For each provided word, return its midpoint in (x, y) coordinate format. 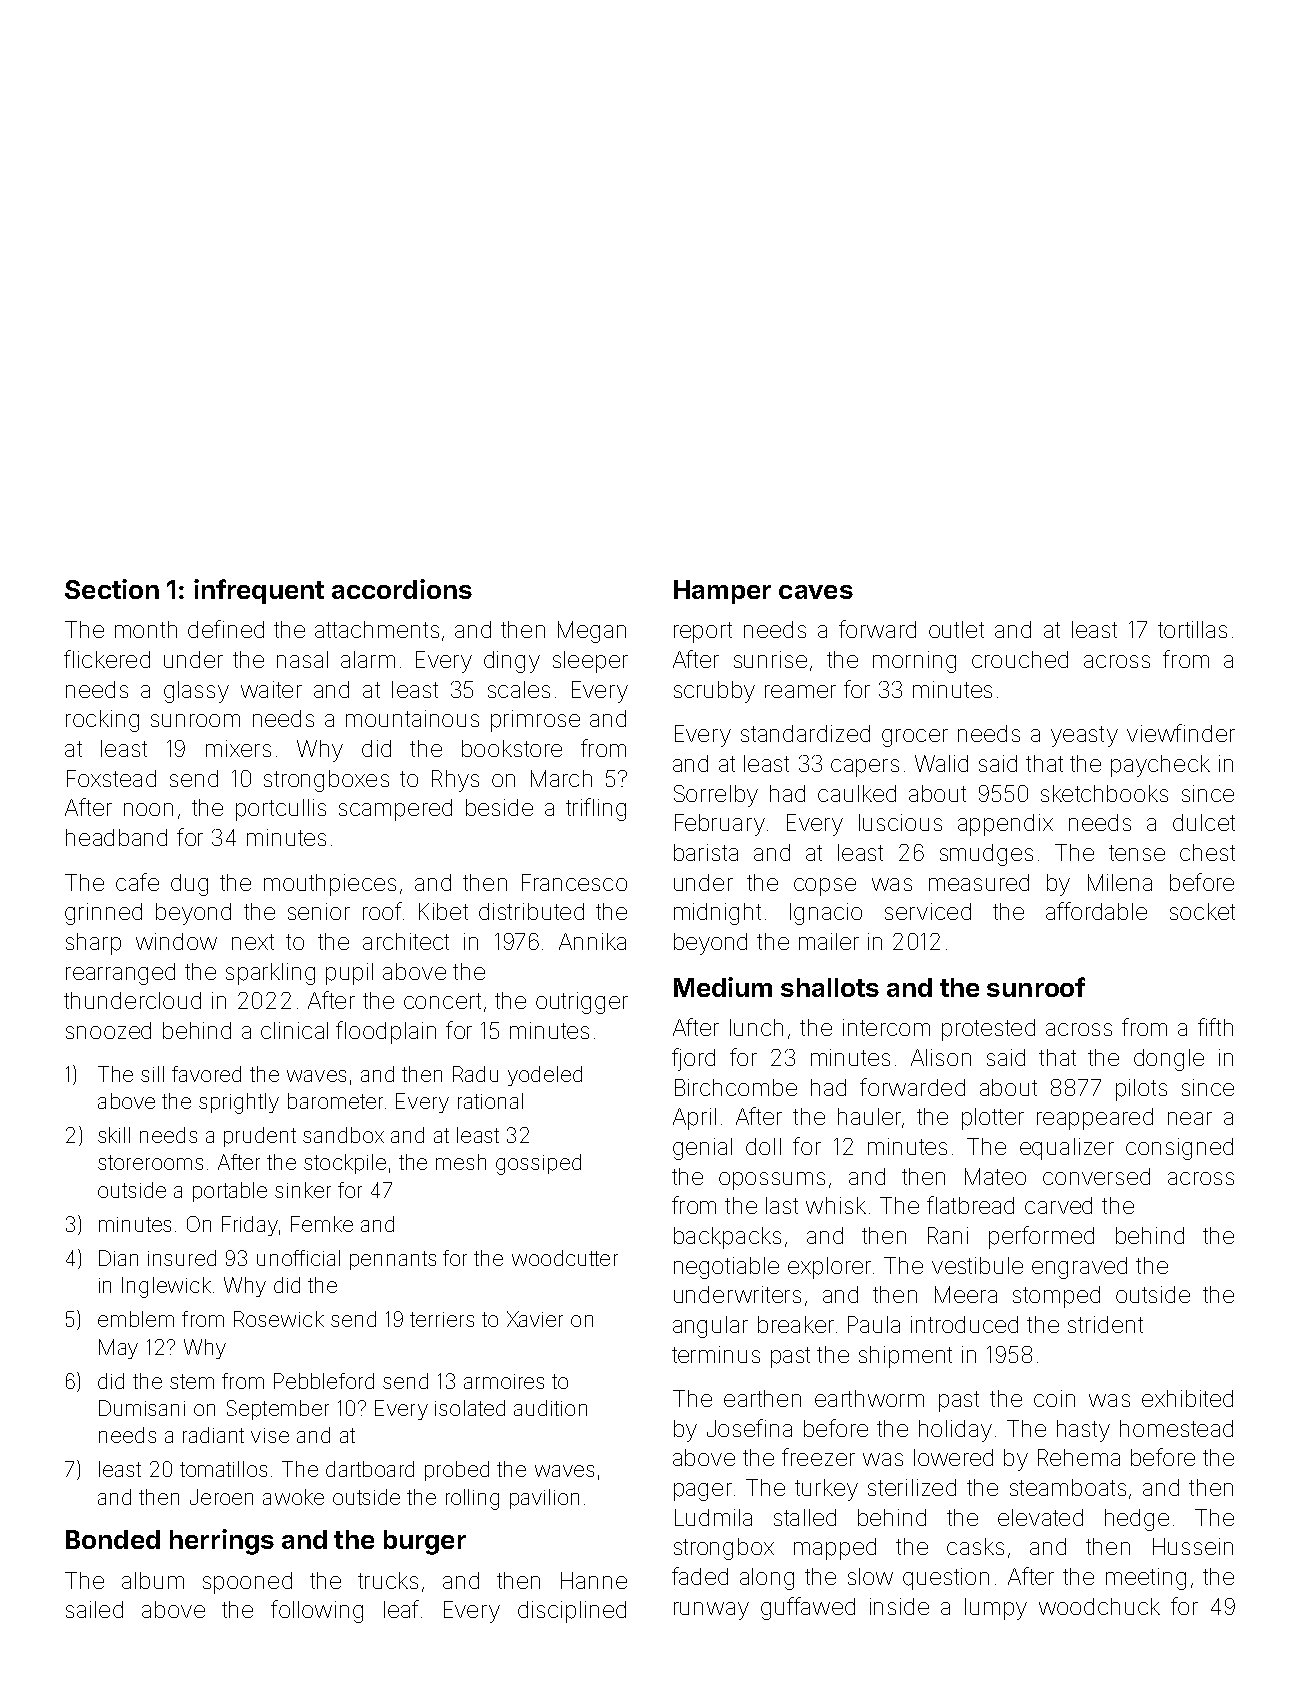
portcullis (281, 810)
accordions (402, 589)
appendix (1005, 825)
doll (763, 1146)
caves (816, 592)
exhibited (1187, 1398)
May (118, 1349)
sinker (303, 1190)
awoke (293, 1497)
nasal (302, 659)
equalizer (1067, 1149)
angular (710, 1327)
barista (706, 852)
